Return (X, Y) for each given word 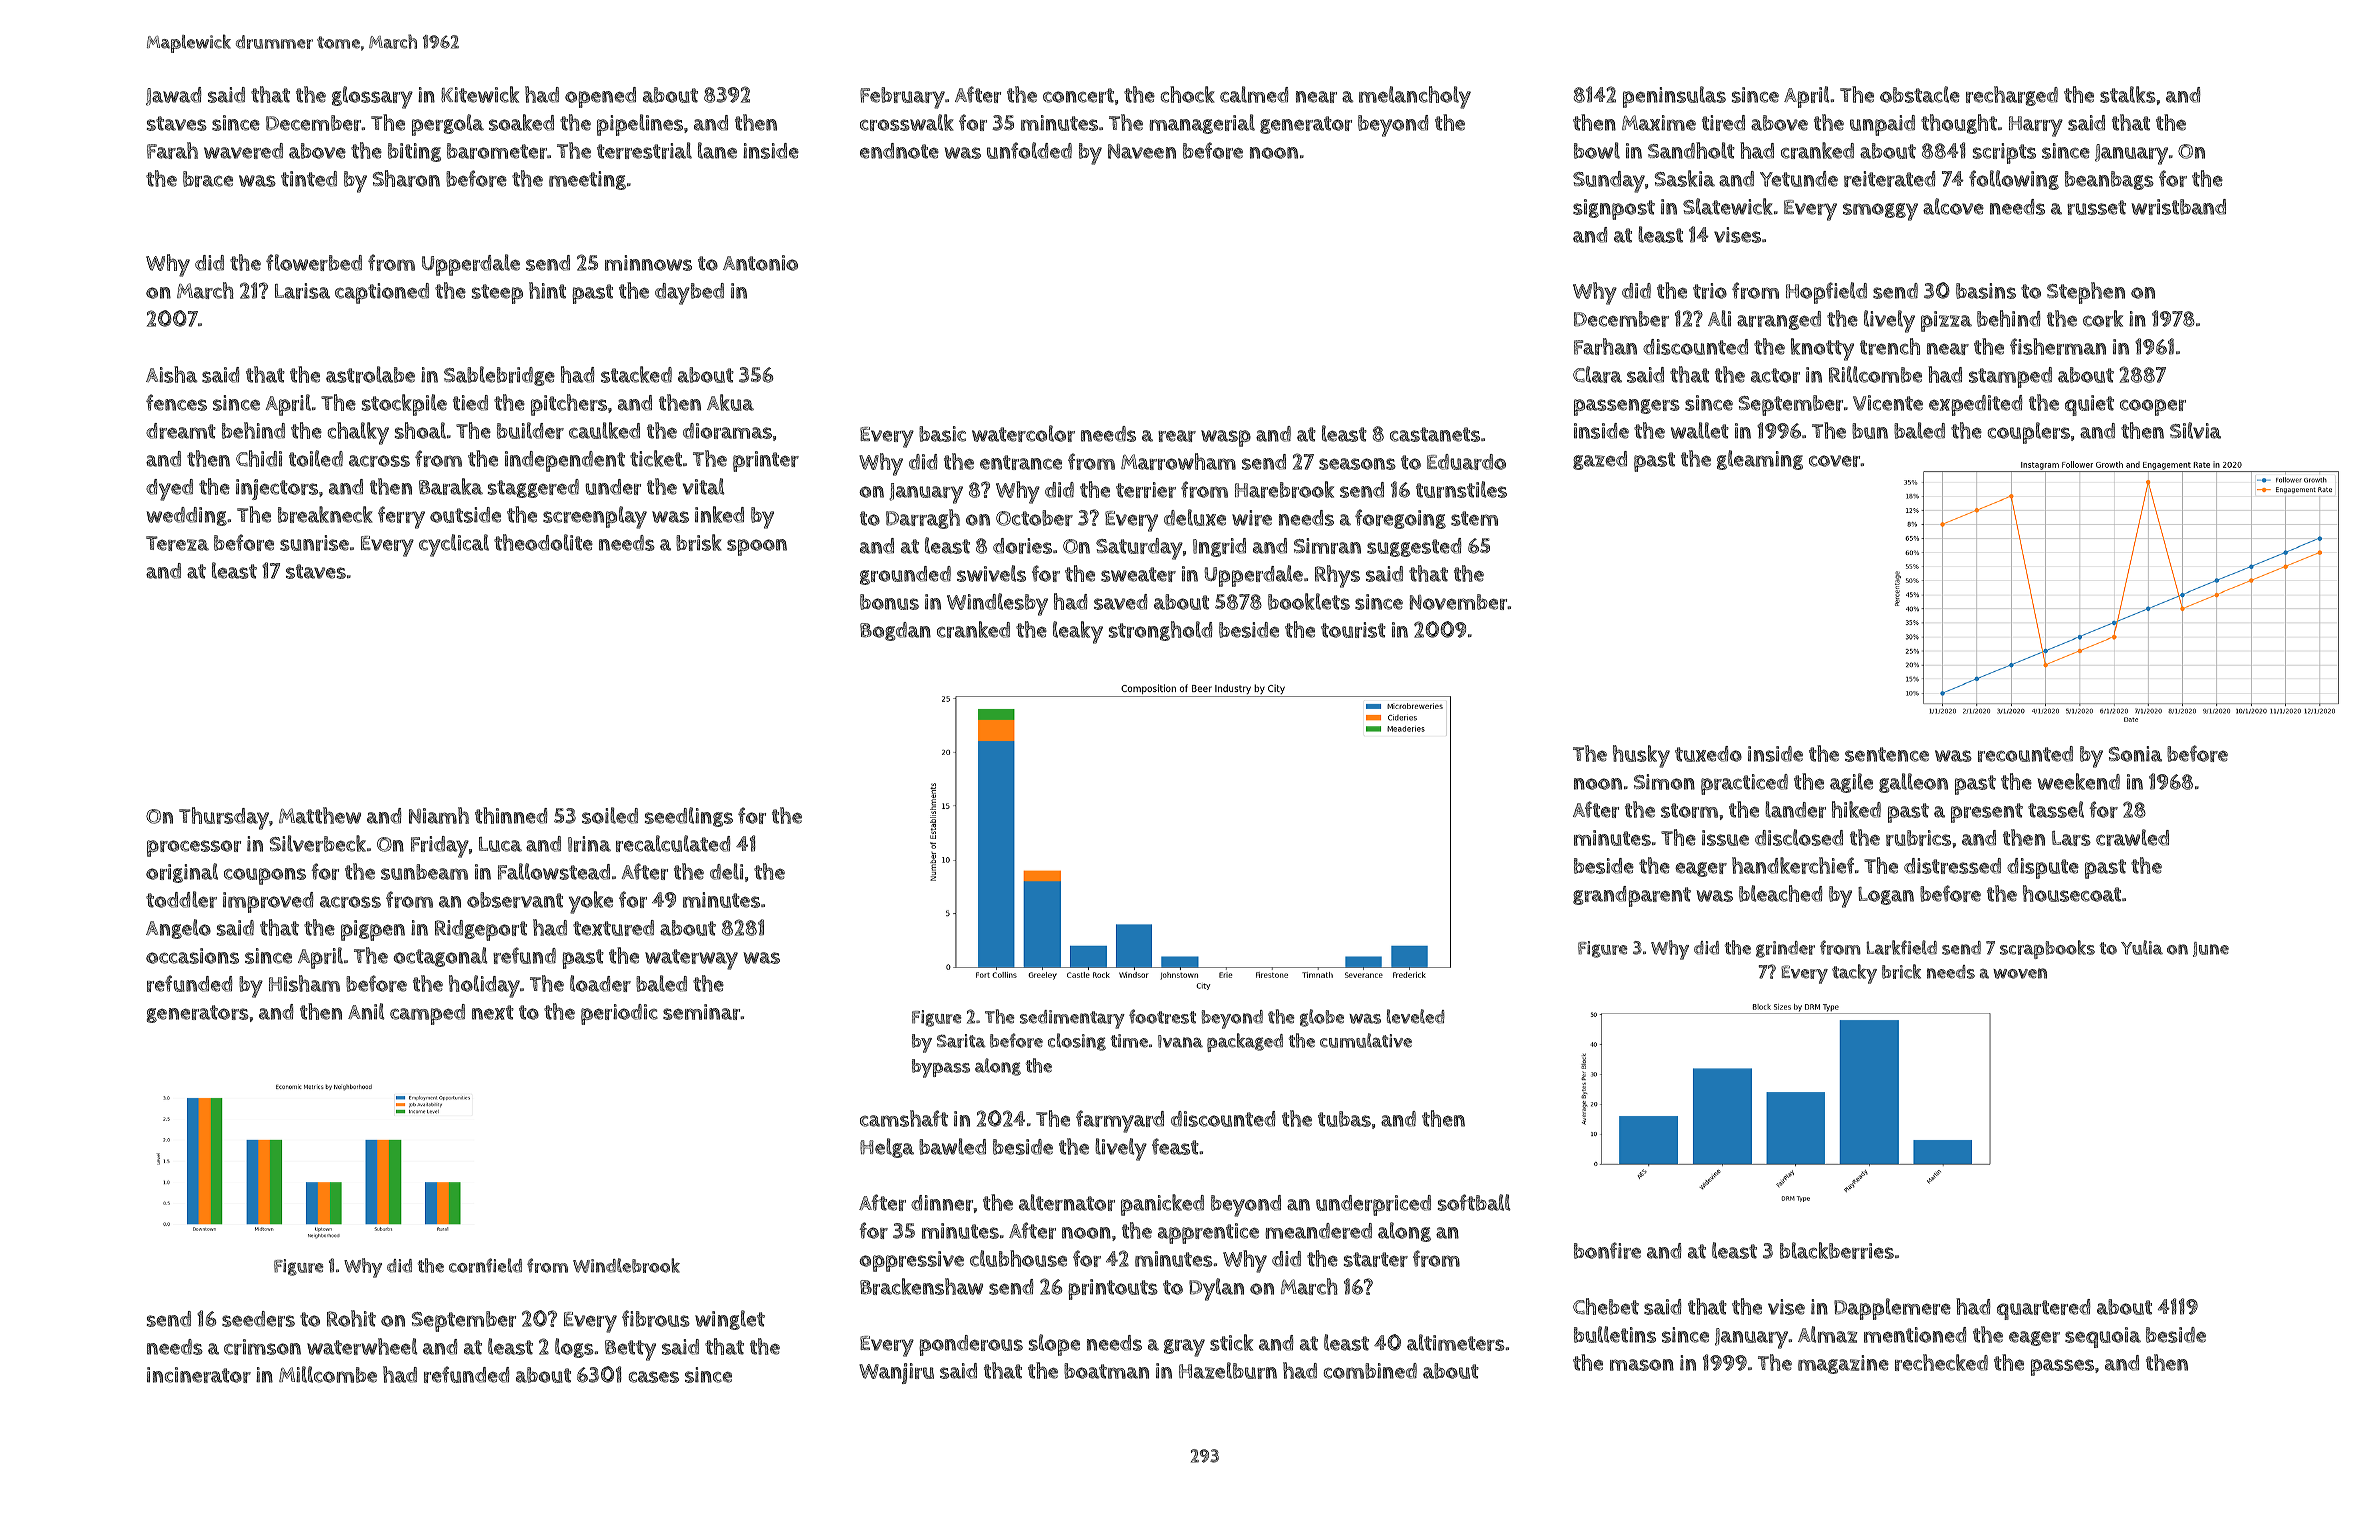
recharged (2012, 96)
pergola (448, 125)
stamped (2010, 377)
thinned (511, 815)
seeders (258, 1319)
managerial (1202, 124)
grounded (905, 575)
